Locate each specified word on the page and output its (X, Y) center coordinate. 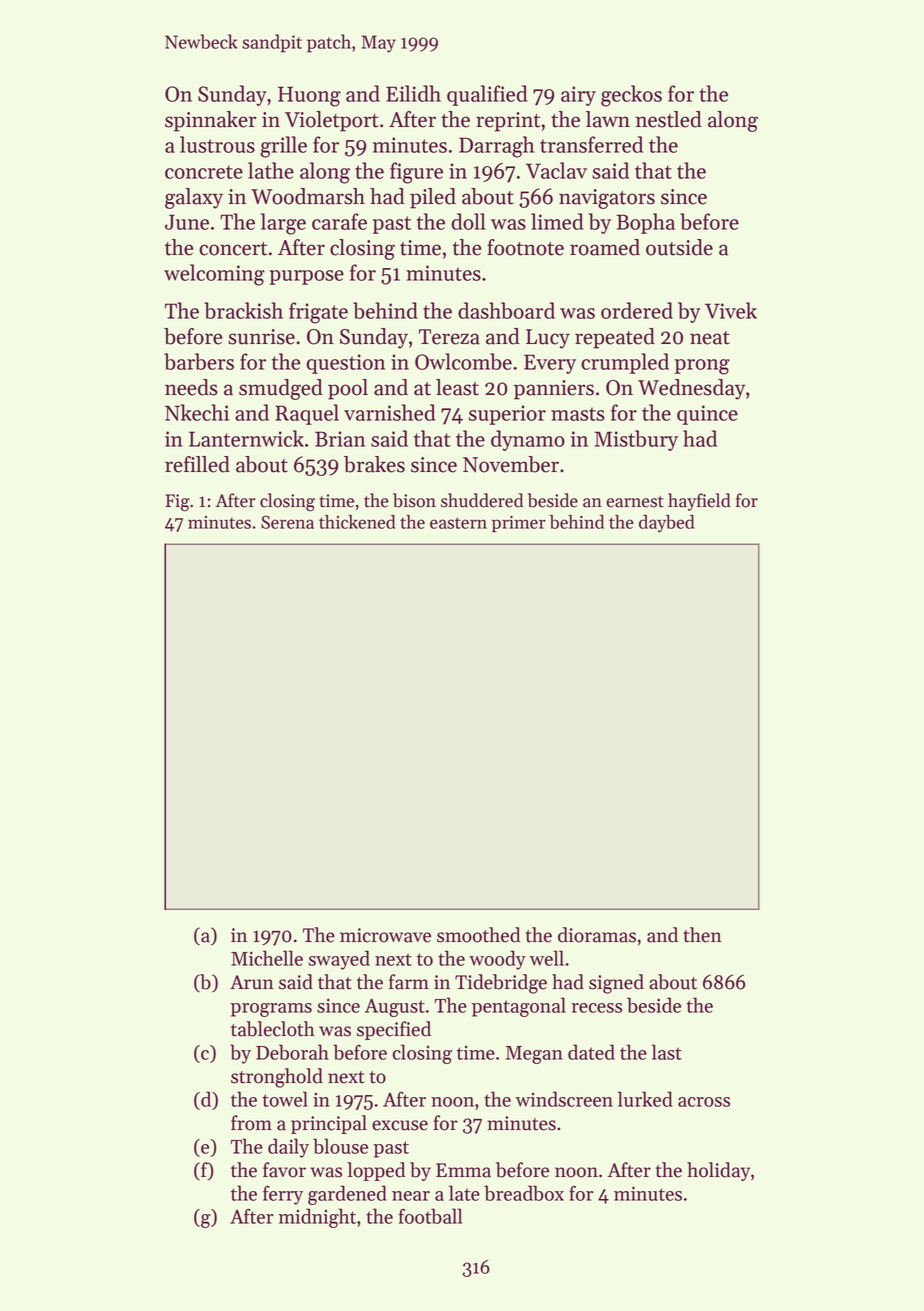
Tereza (449, 337)
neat (710, 338)
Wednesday (691, 389)
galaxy (194, 198)
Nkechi (197, 412)
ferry (283, 1195)
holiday (718, 1171)
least (457, 387)
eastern (458, 523)
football (430, 1216)
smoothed (478, 935)
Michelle (267, 958)
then (702, 935)
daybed (667, 524)
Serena (287, 522)
